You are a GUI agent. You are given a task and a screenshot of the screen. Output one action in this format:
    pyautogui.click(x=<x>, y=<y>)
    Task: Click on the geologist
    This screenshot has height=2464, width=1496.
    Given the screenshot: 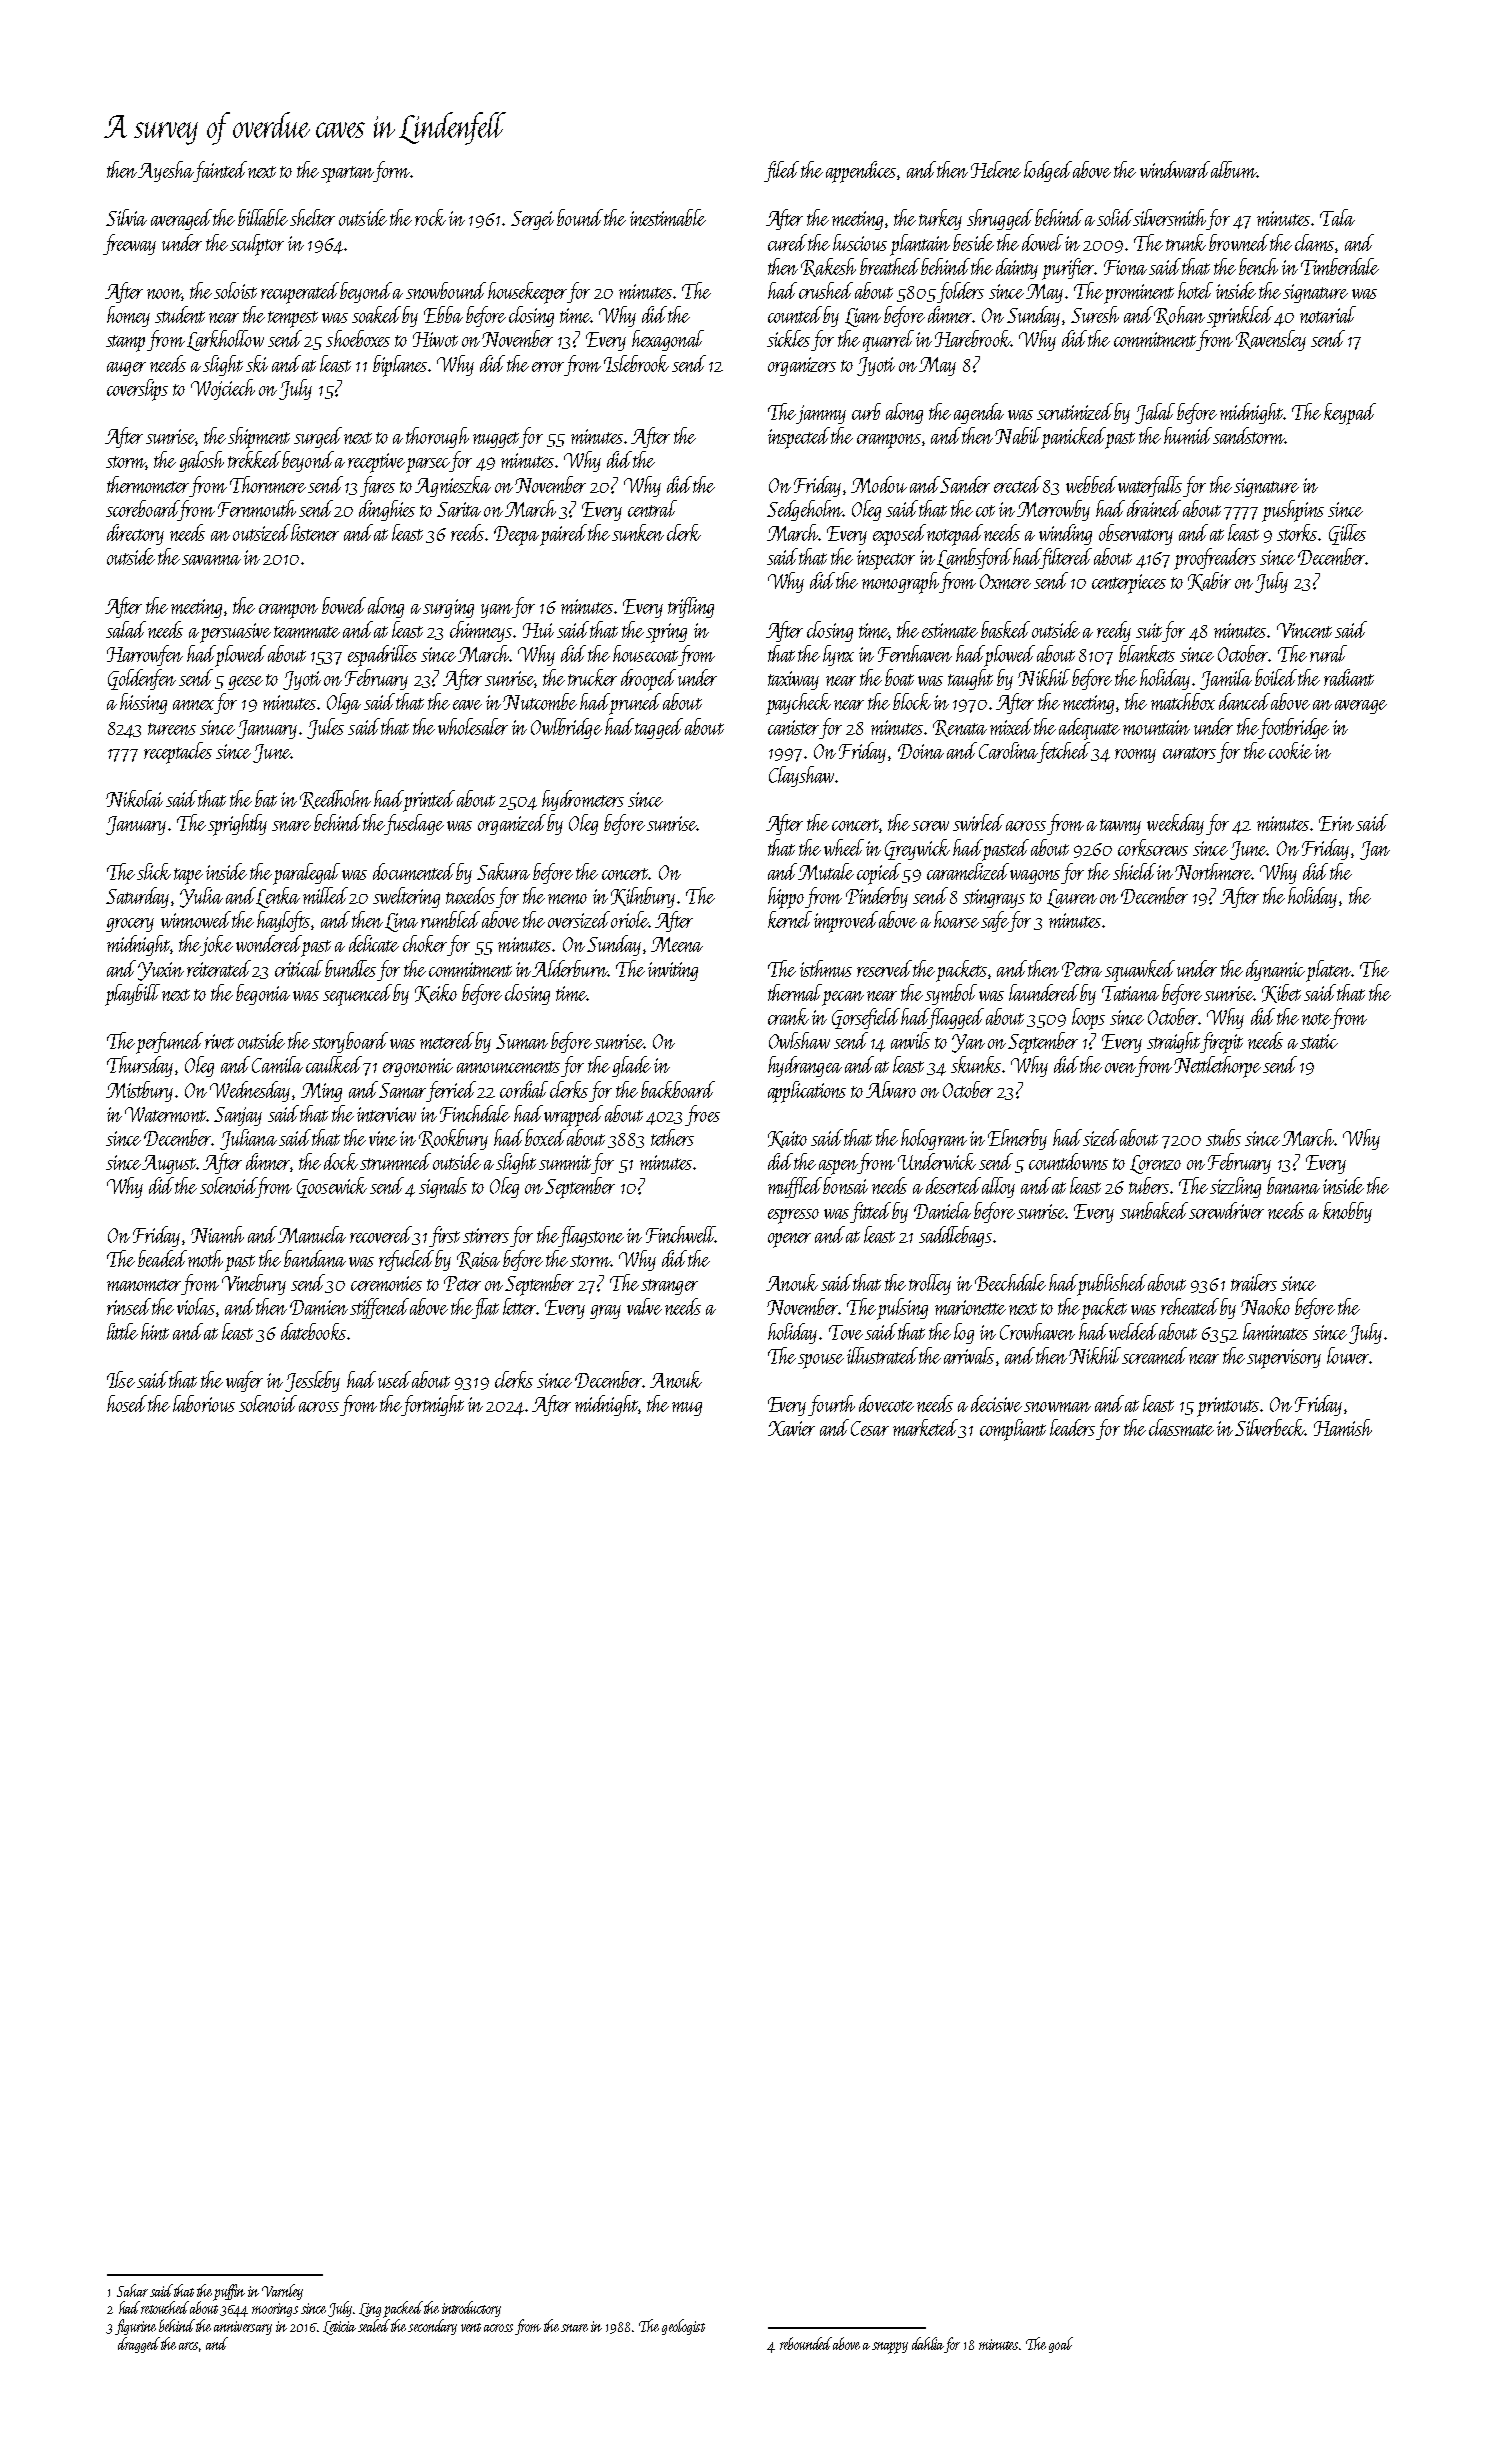 What is the action you would take?
    pyautogui.click(x=683, y=2327)
